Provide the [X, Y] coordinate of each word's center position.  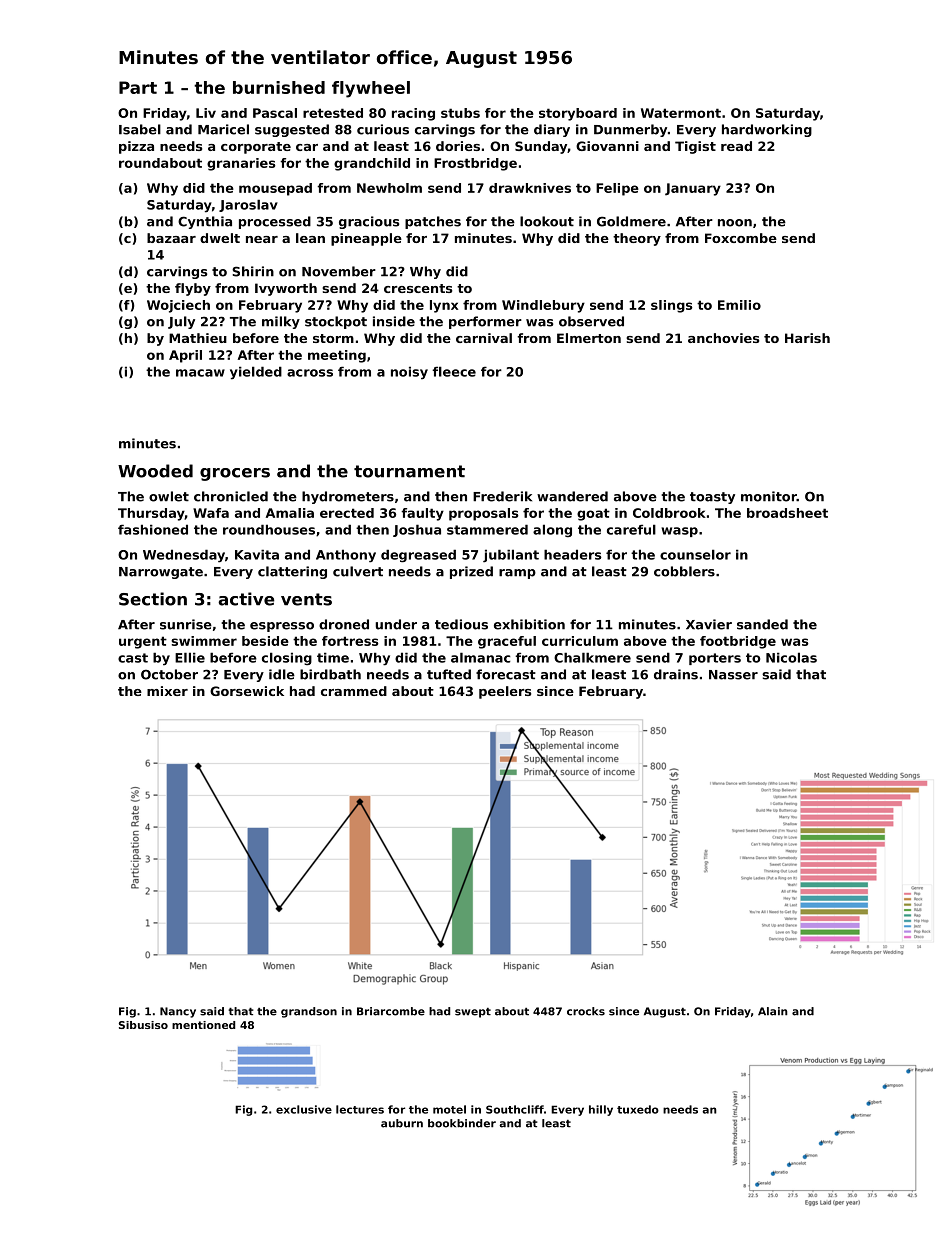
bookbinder [462, 1123]
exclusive [304, 1109]
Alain [773, 1011]
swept [473, 1013]
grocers [235, 474]
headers [573, 554]
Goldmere [631, 221]
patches [433, 222]
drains [676, 674]
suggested [292, 130]
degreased [418, 556]
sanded [762, 624]
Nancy [178, 1012]
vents [306, 599]
